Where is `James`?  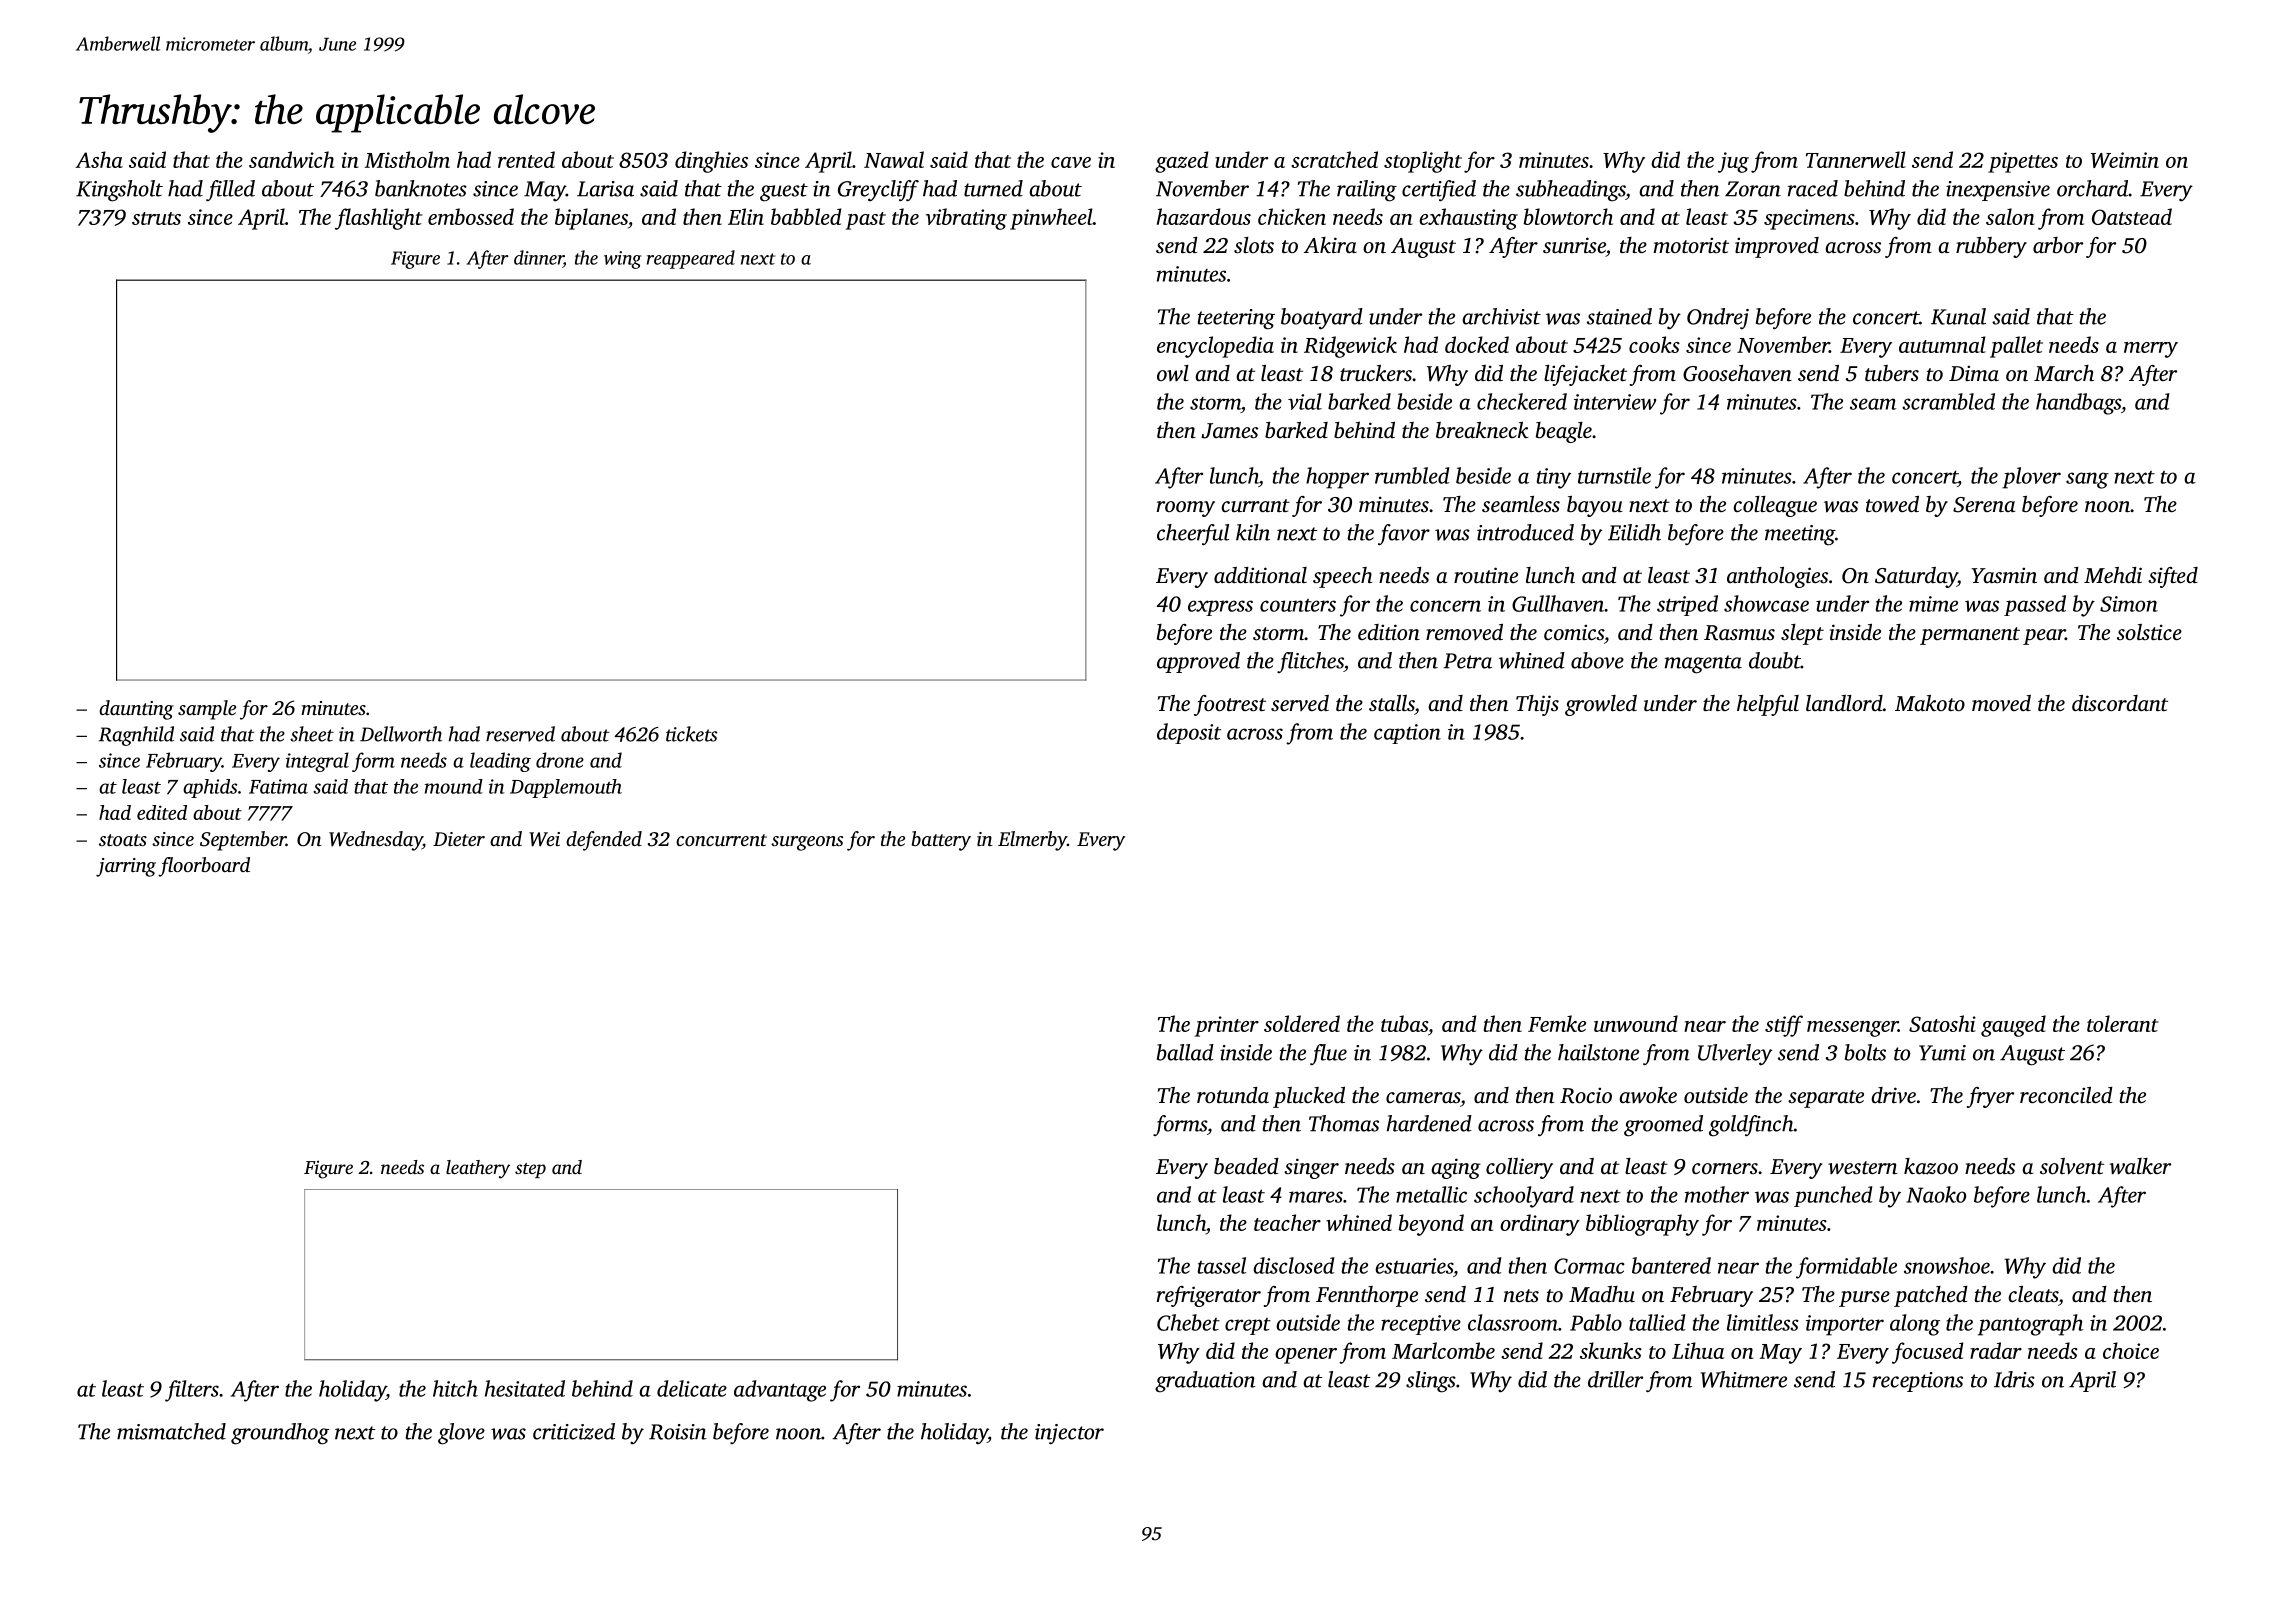 James is located at coordinates (1229, 431).
